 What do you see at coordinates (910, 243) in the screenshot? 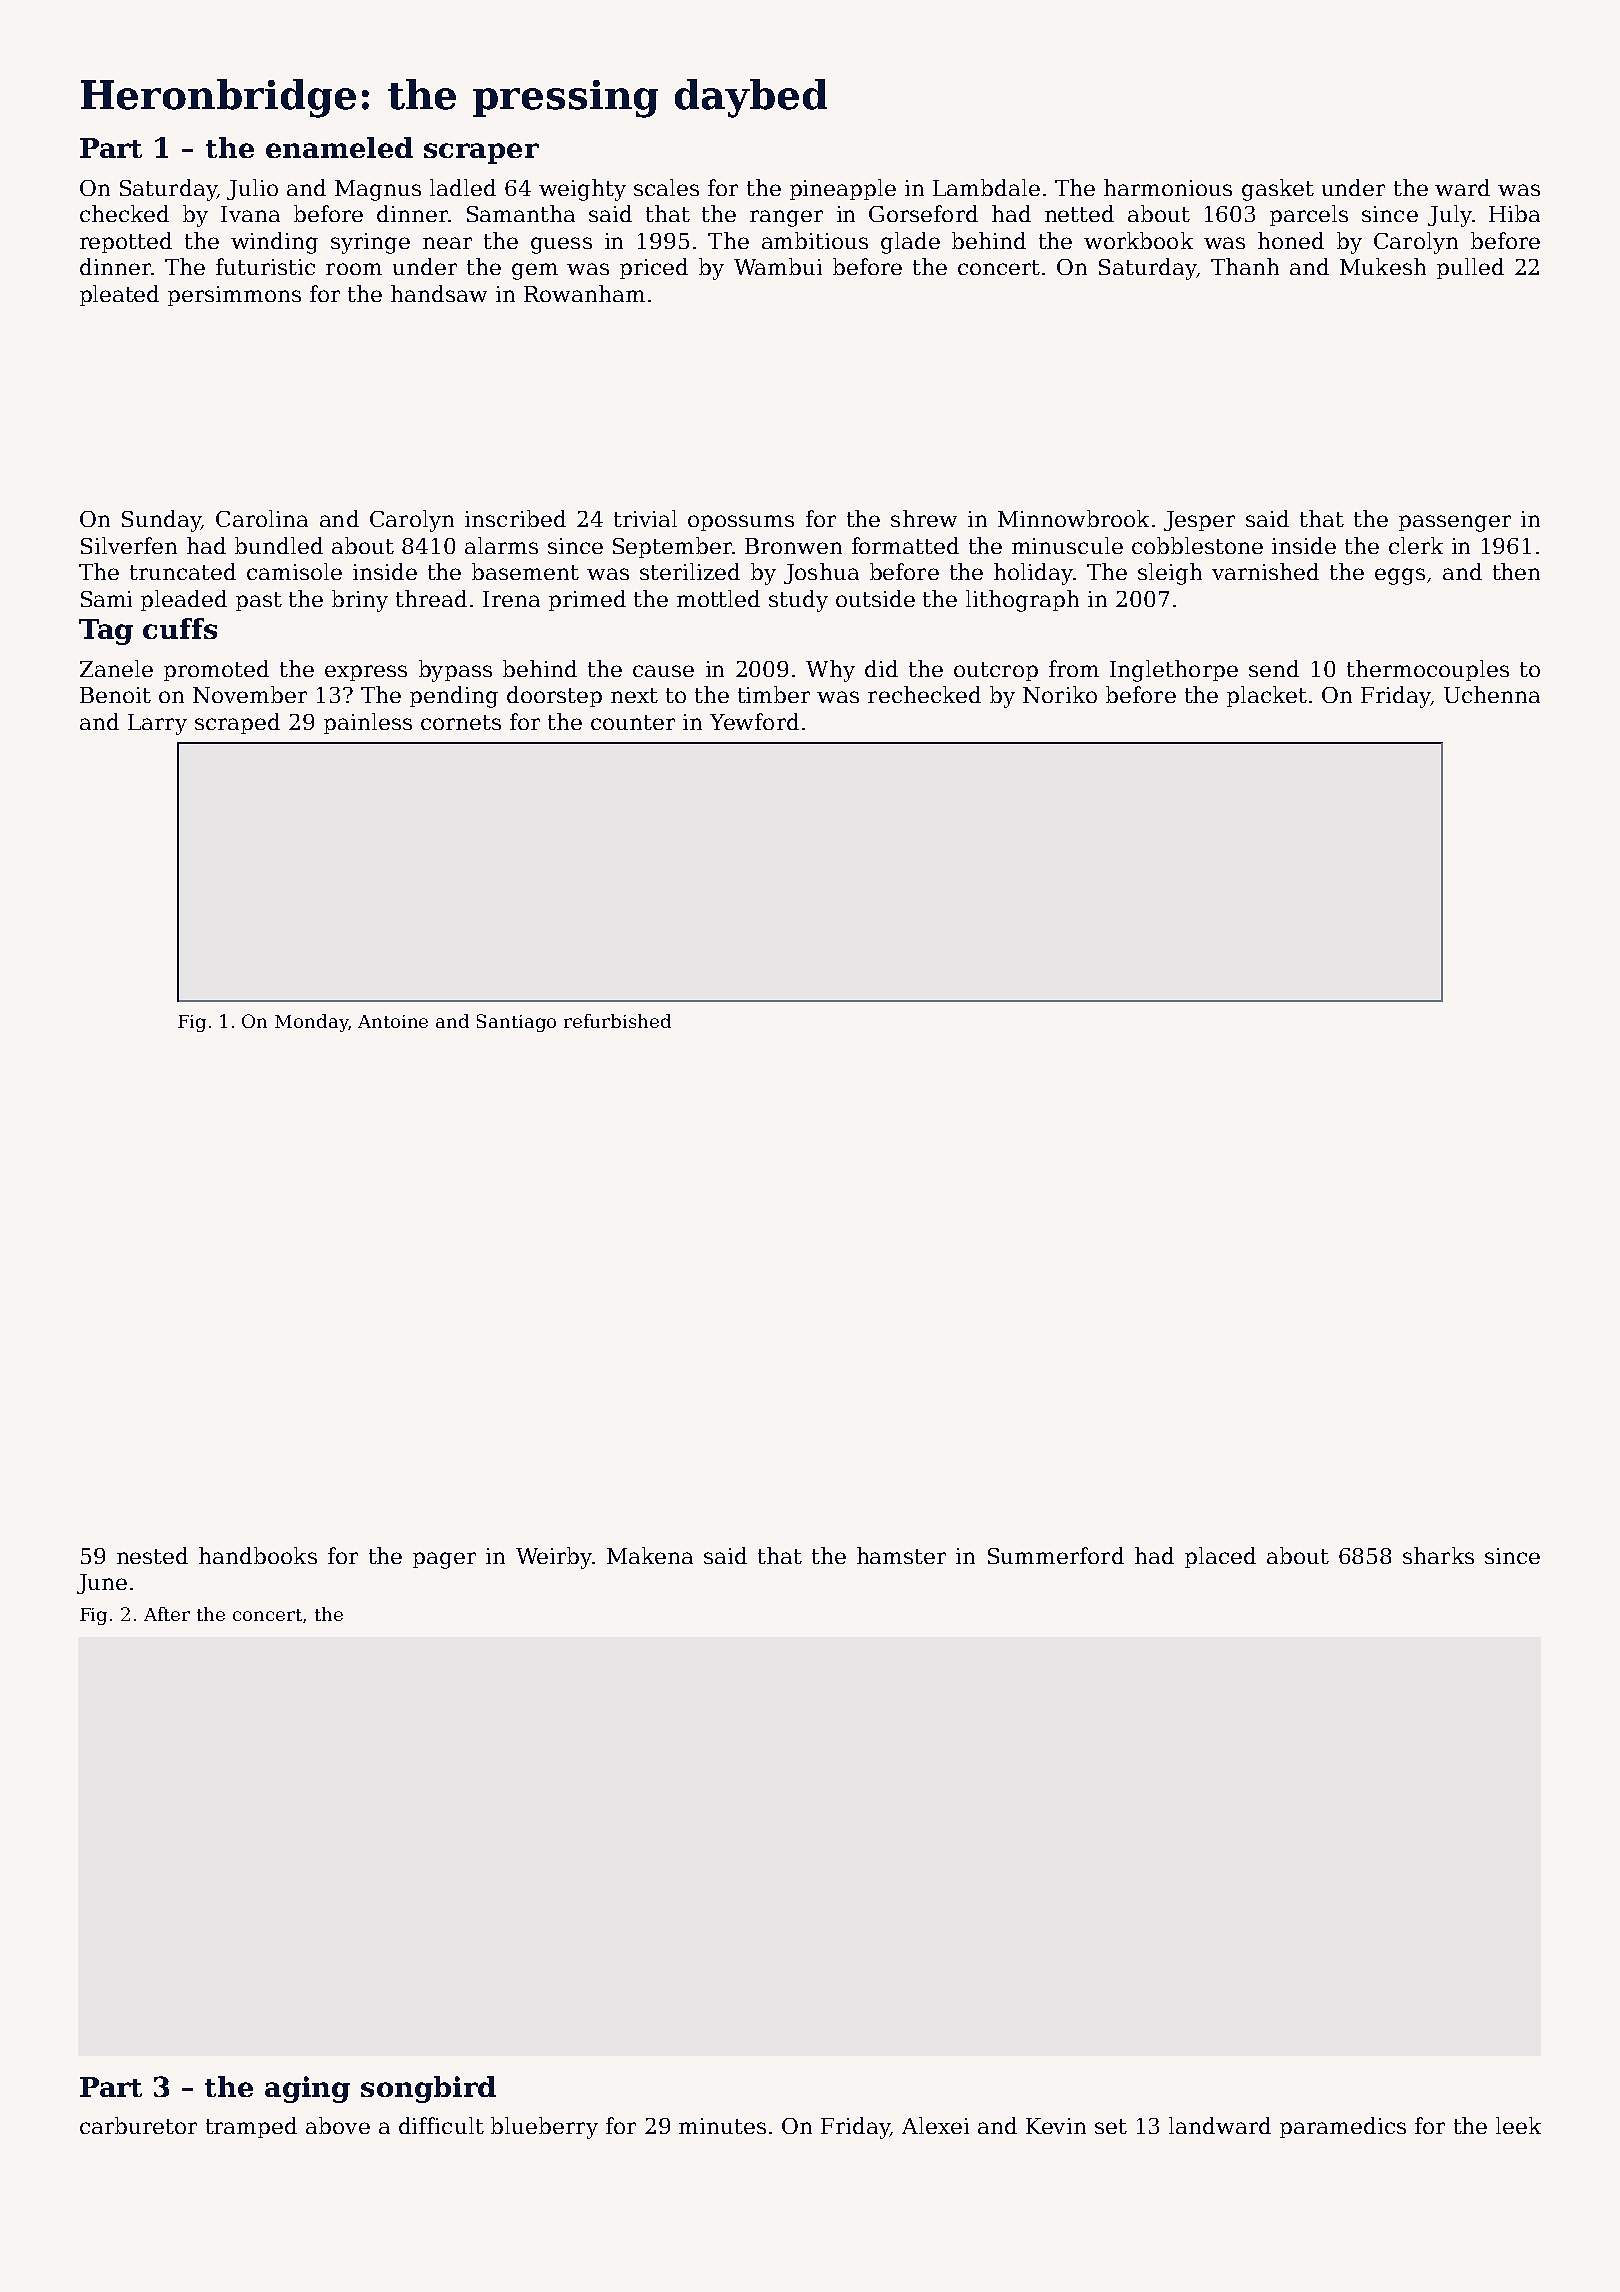
I see `glade` at bounding box center [910, 243].
